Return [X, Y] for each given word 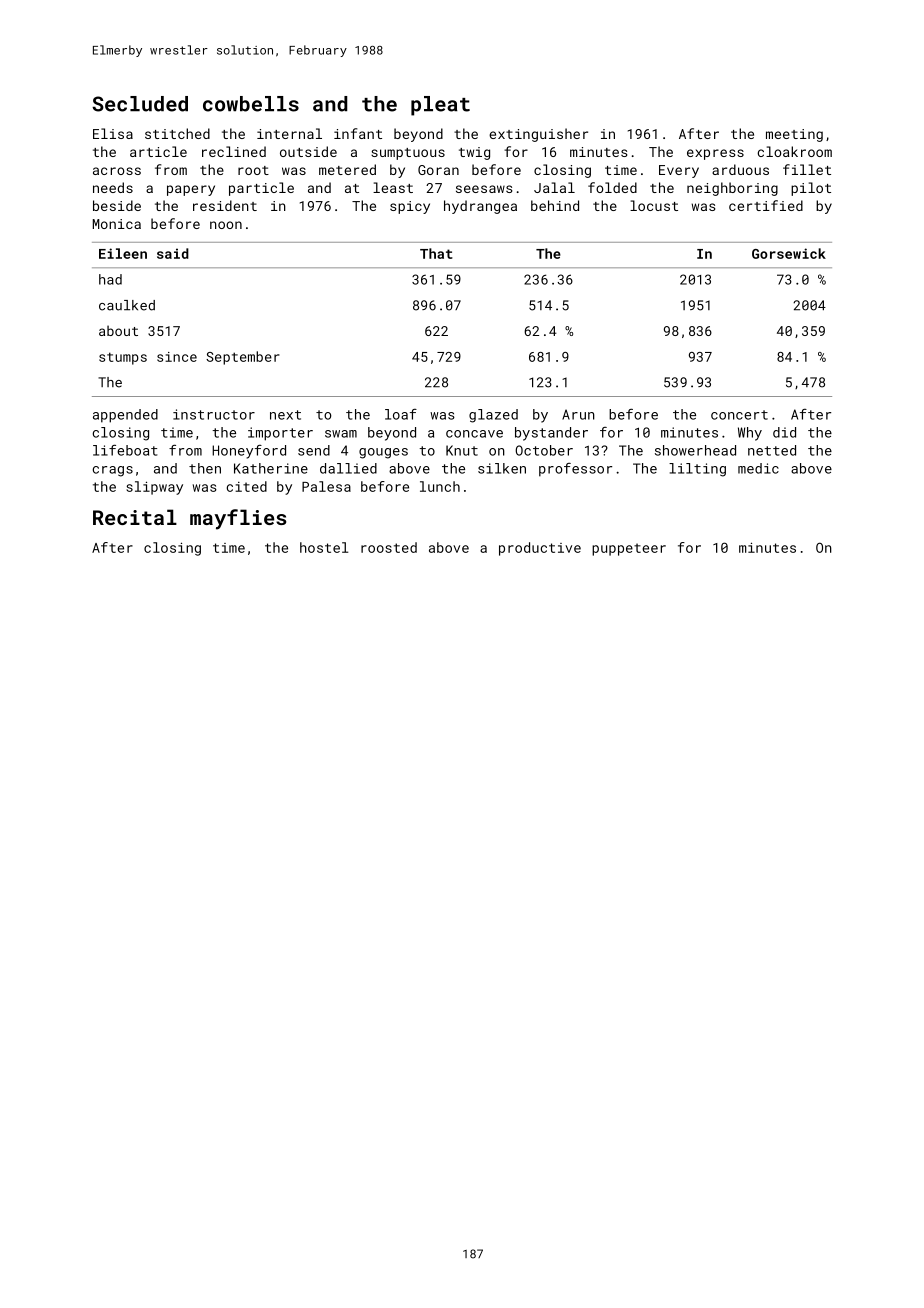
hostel [324, 547]
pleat [440, 106]
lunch [440, 486]
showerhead [695, 450]
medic [758, 468]
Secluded [140, 104]
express [715, 154]
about [118, 330]
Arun [578, 414]
